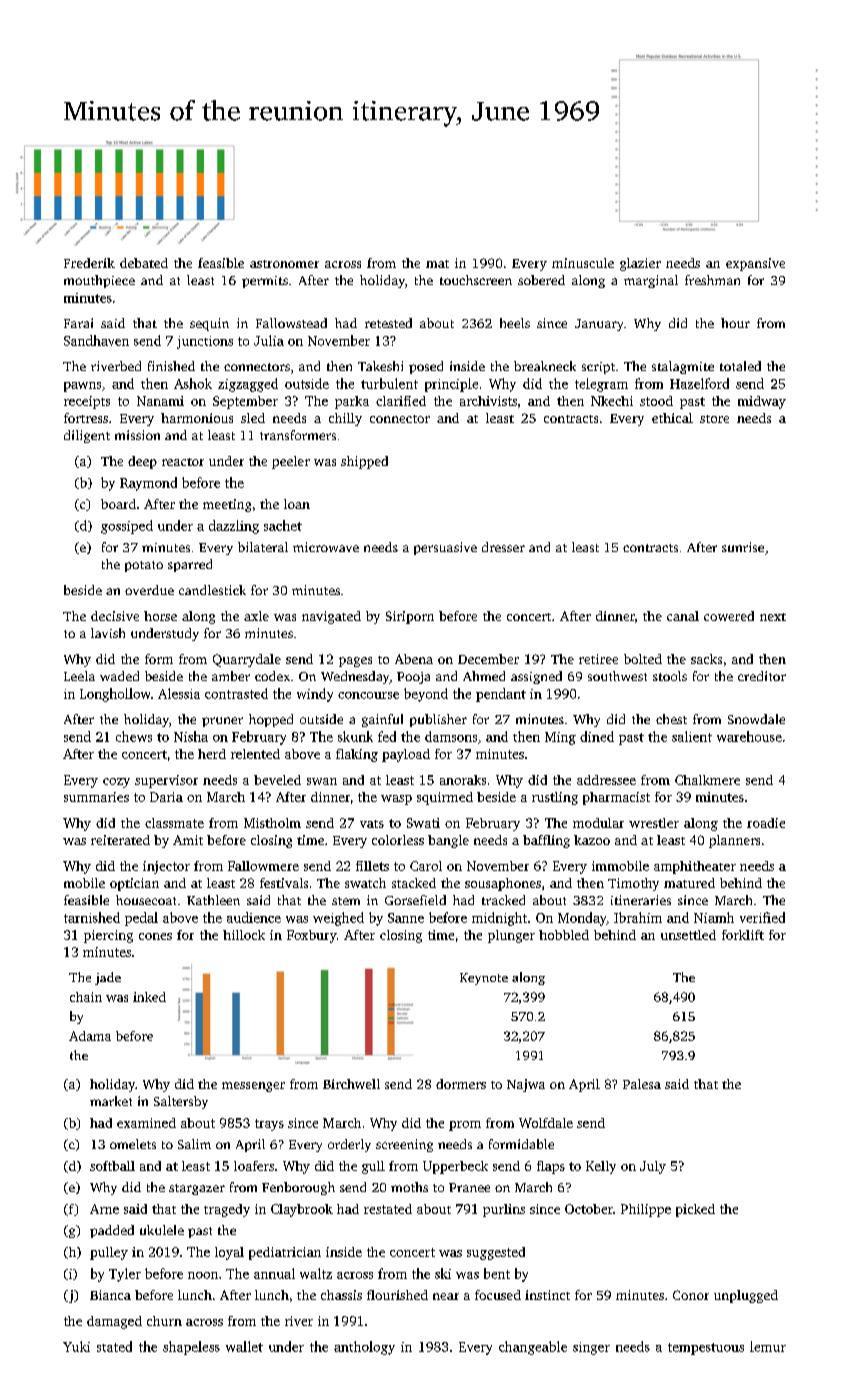  Describe the element at coordinates (111, 1101) in the screenshot. I see `market` at that location.
